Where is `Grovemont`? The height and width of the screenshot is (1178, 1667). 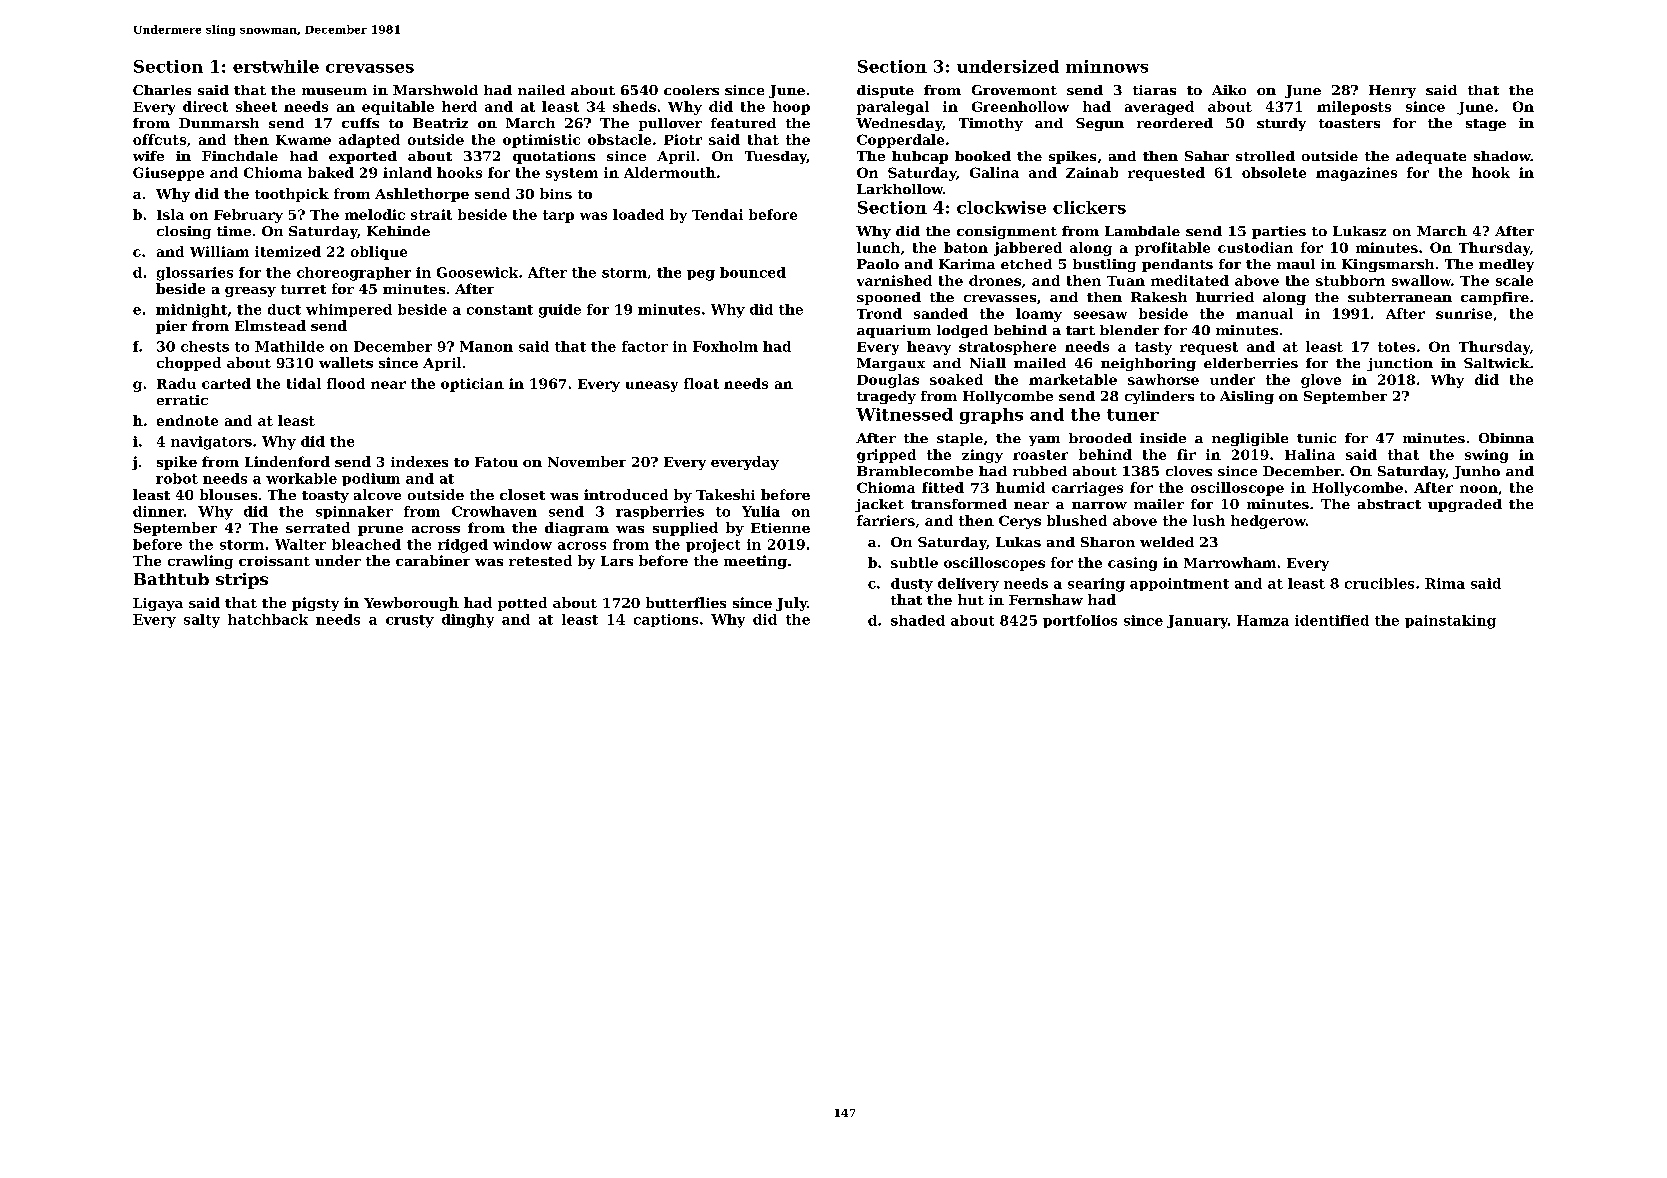
Grovemont is located at coordinates (1014, 90).
